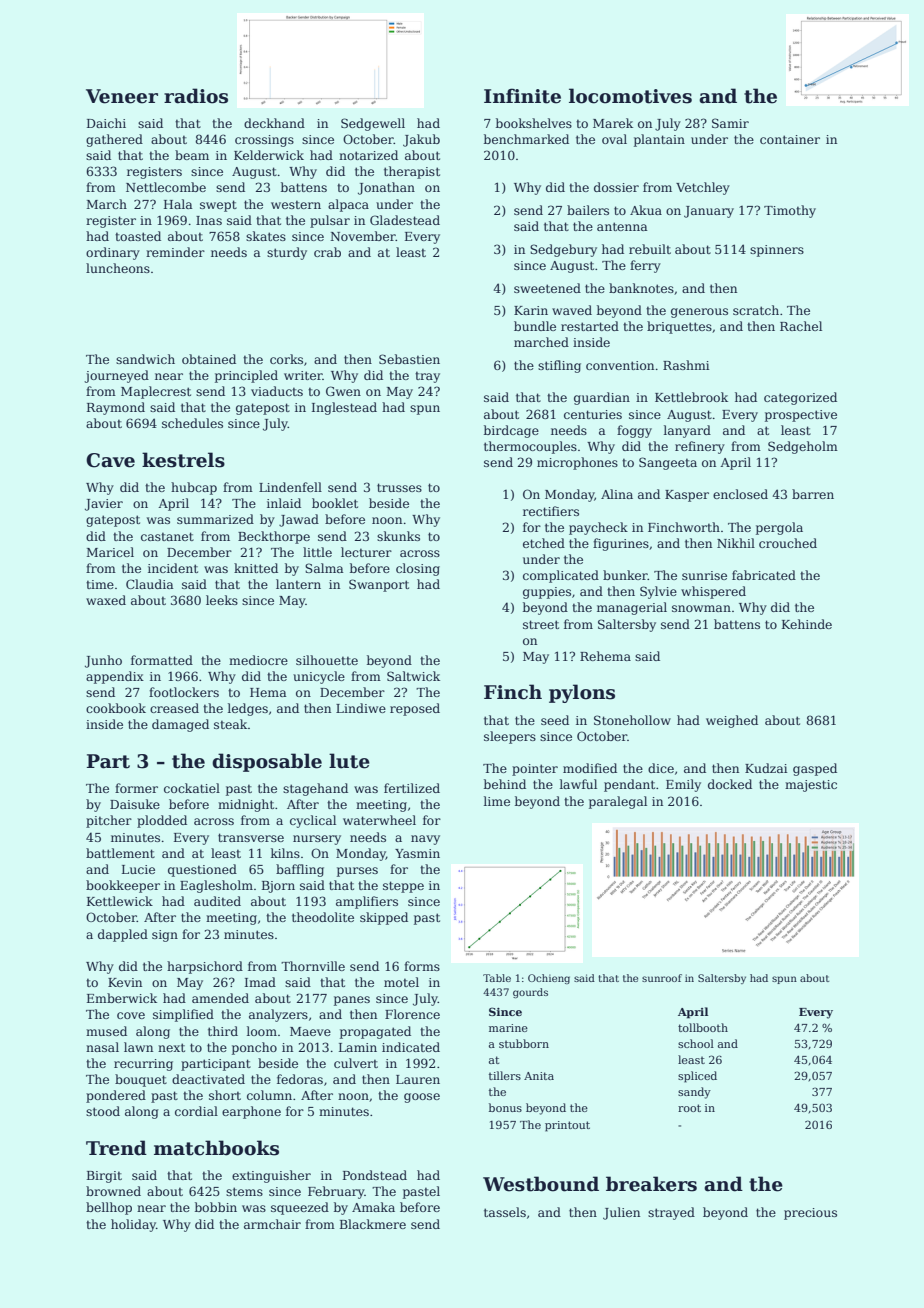 The height and width of the screenshot is (1308, 924). What do you see at coordinates (572, 310) in the screenshot?
I see `waved` at bounding box center [572, 310].
